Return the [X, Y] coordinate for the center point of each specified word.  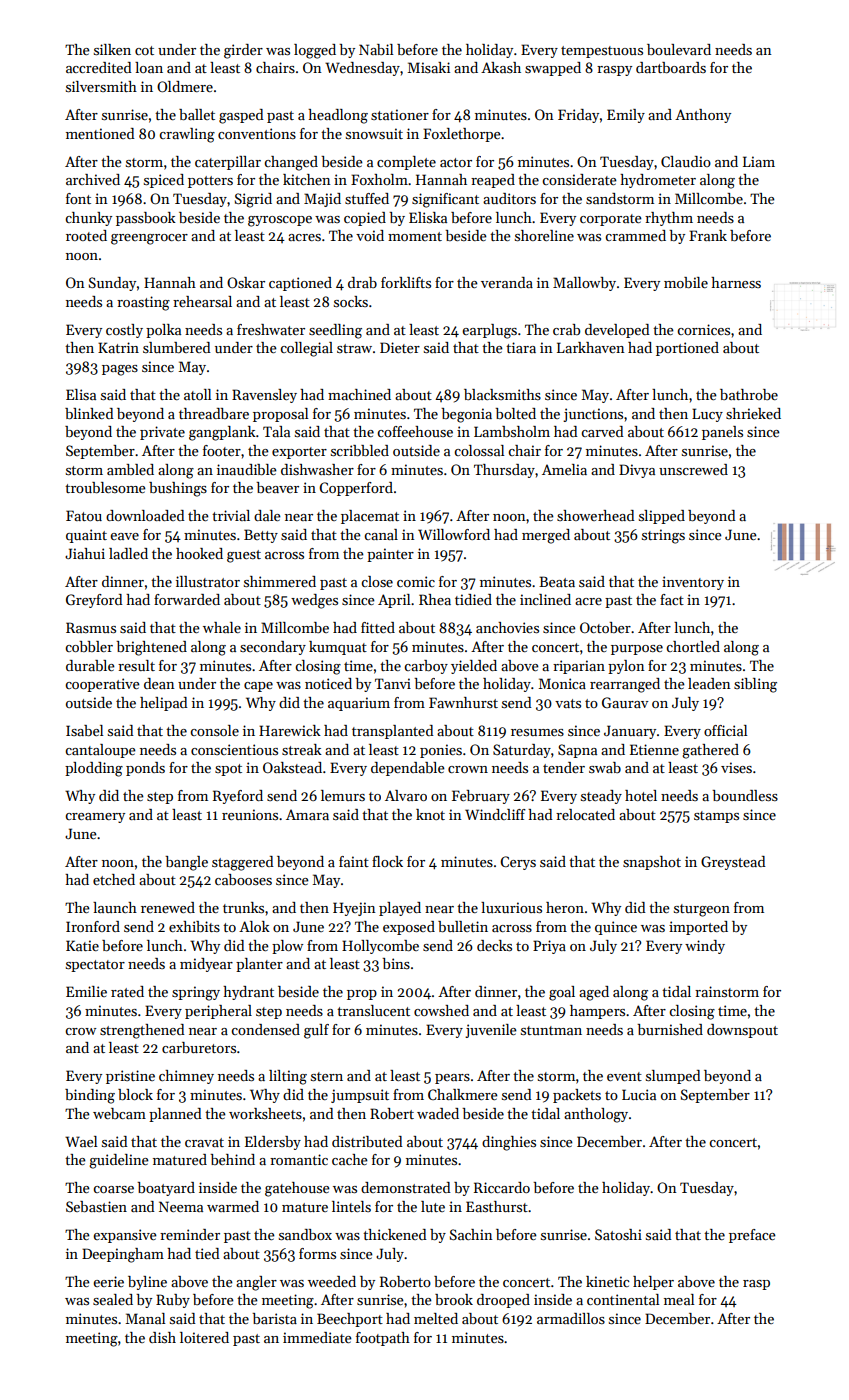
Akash [501, 67]
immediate [317, 1337]
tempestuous [602, 52]
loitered [204, 1337]
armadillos [571, 1318]
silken [112, 49]
